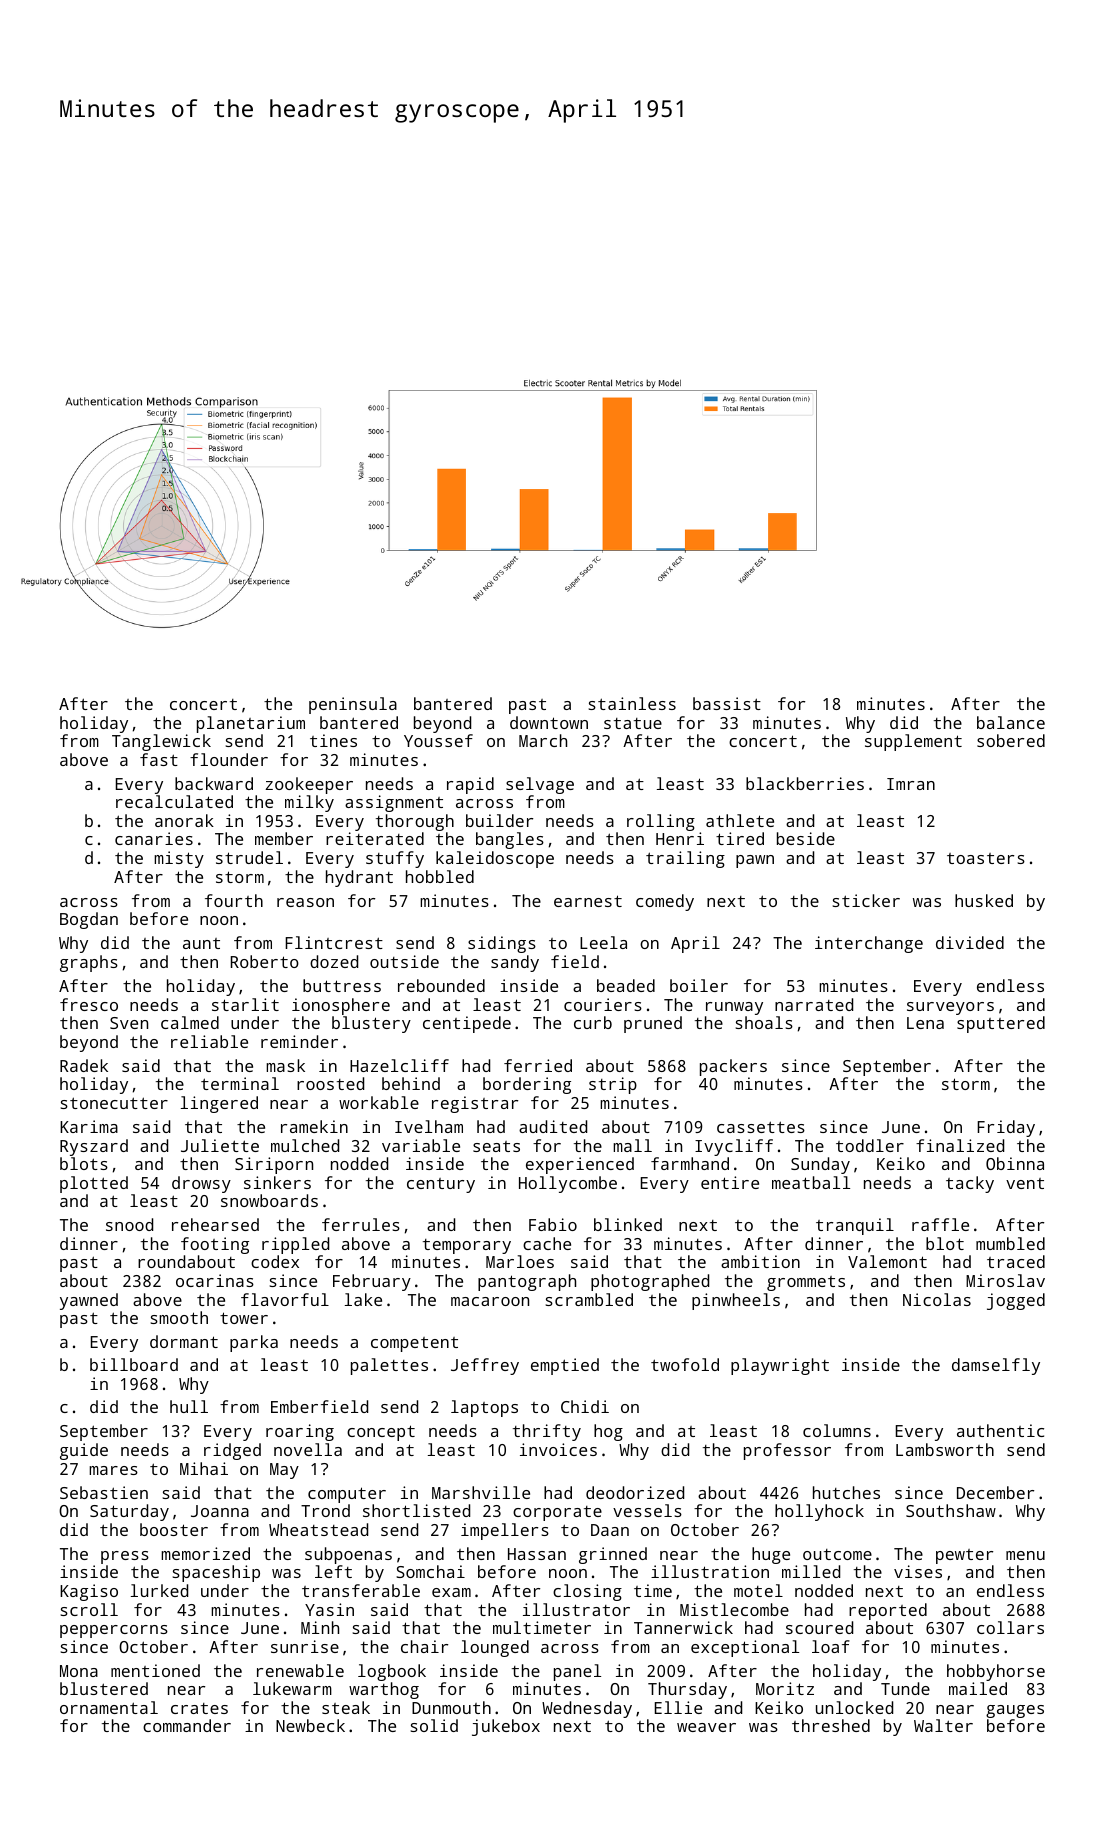 The image size is (1105, 1821). What do you see at coordinates (870, 1145) in the page?
I see `toddler` at bounding box center [870, 1145].
